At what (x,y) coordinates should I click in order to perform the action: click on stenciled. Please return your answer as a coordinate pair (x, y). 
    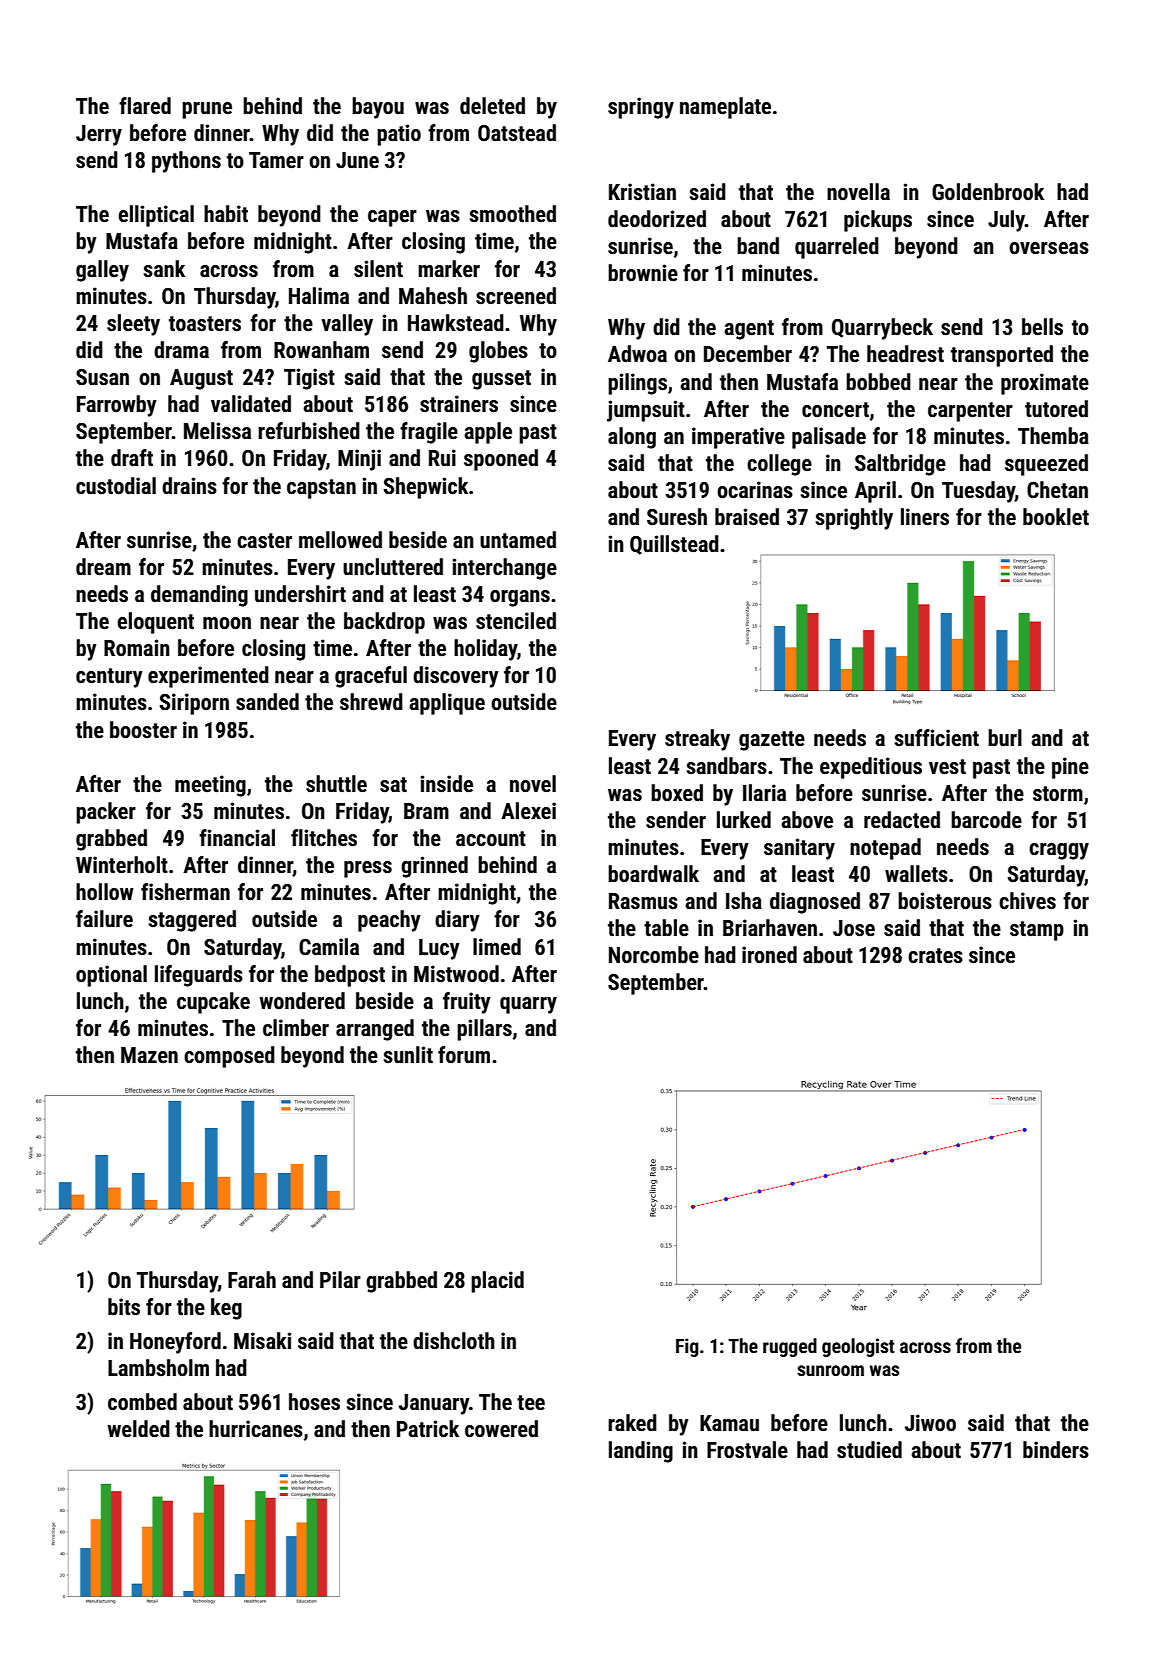
    Looking at the image, I should click on (516, 621).
